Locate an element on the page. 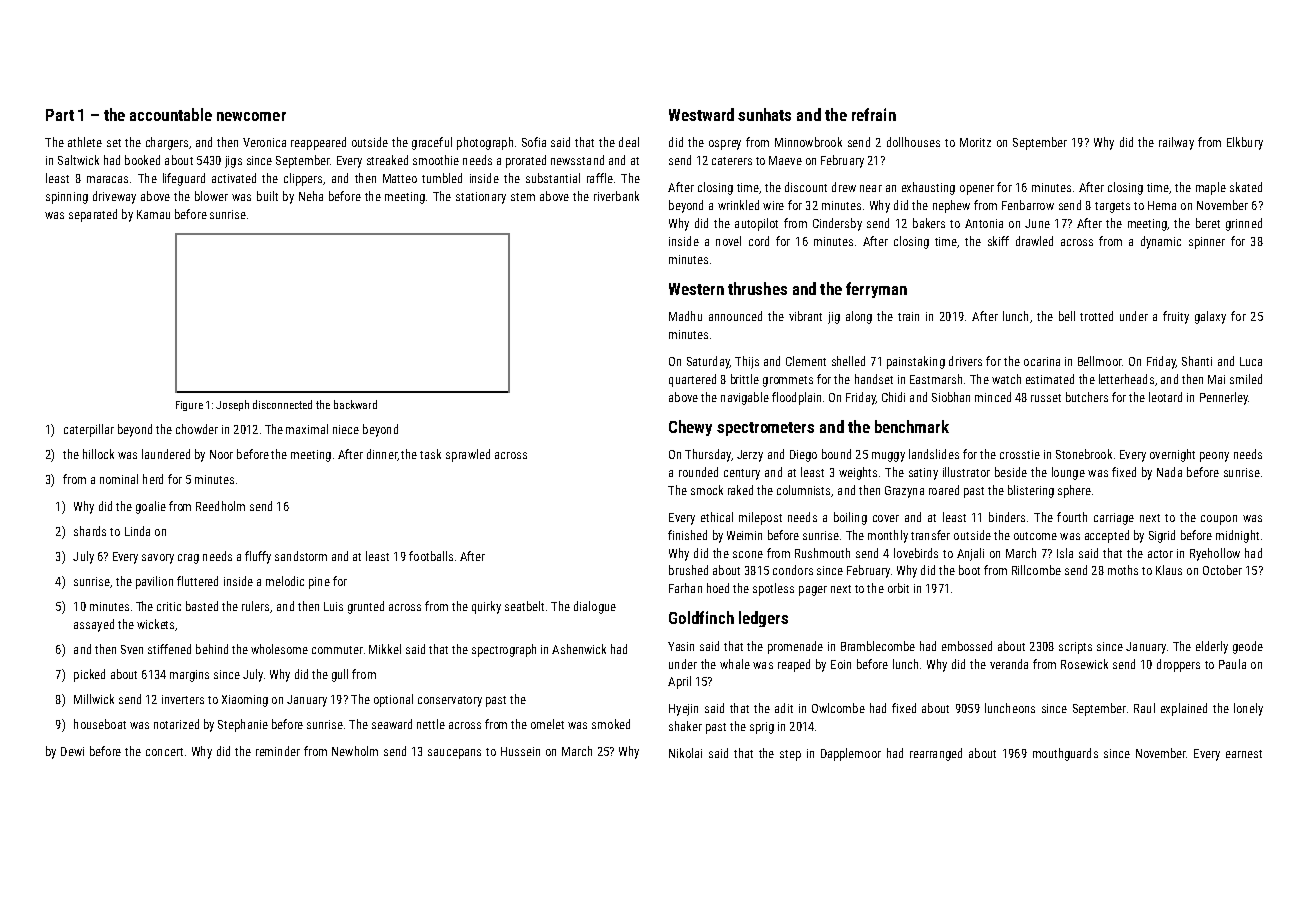  rearranged is located at coordinates (936, 754).
